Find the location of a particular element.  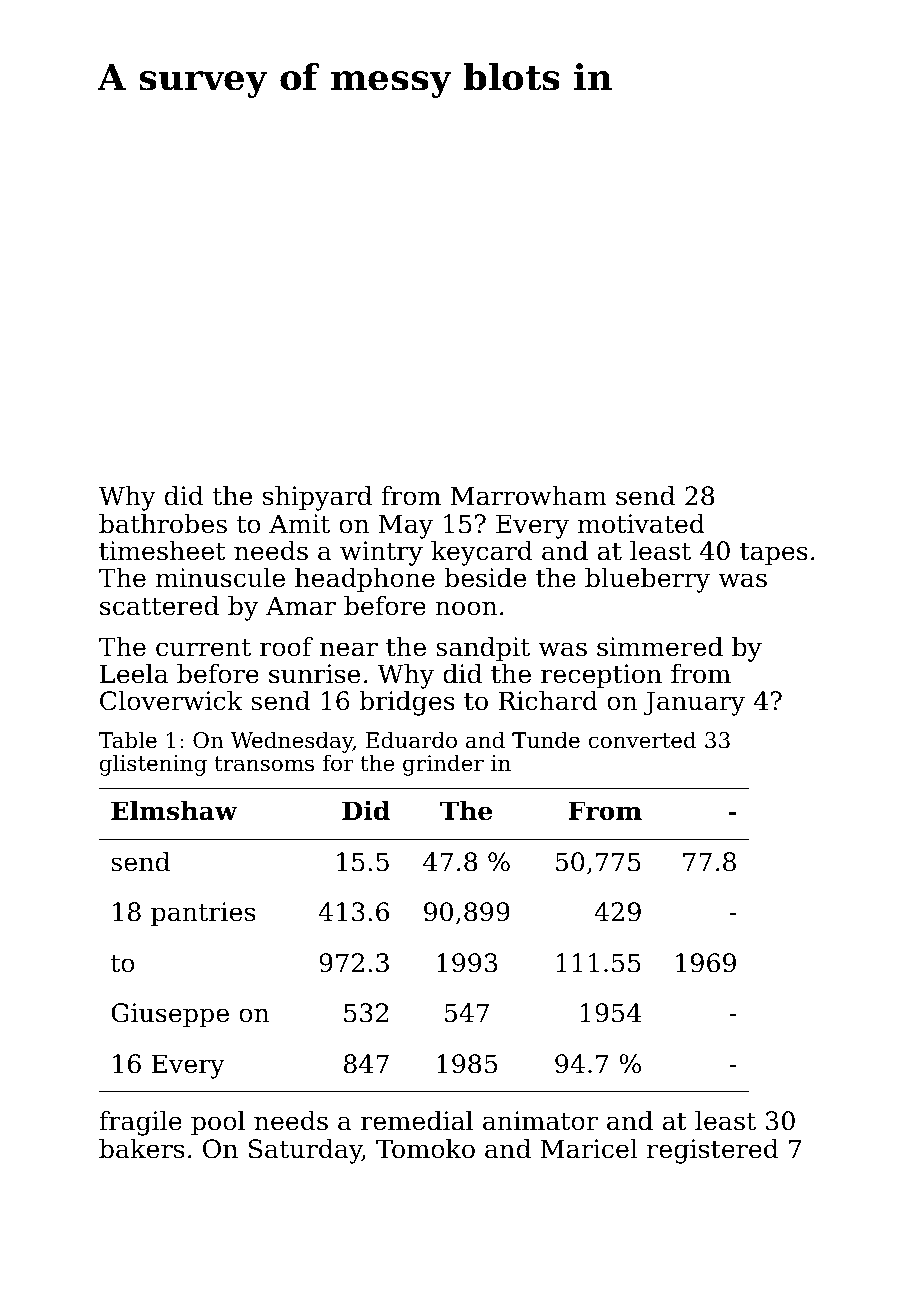

pantries is located at coordinates (203, 914).
